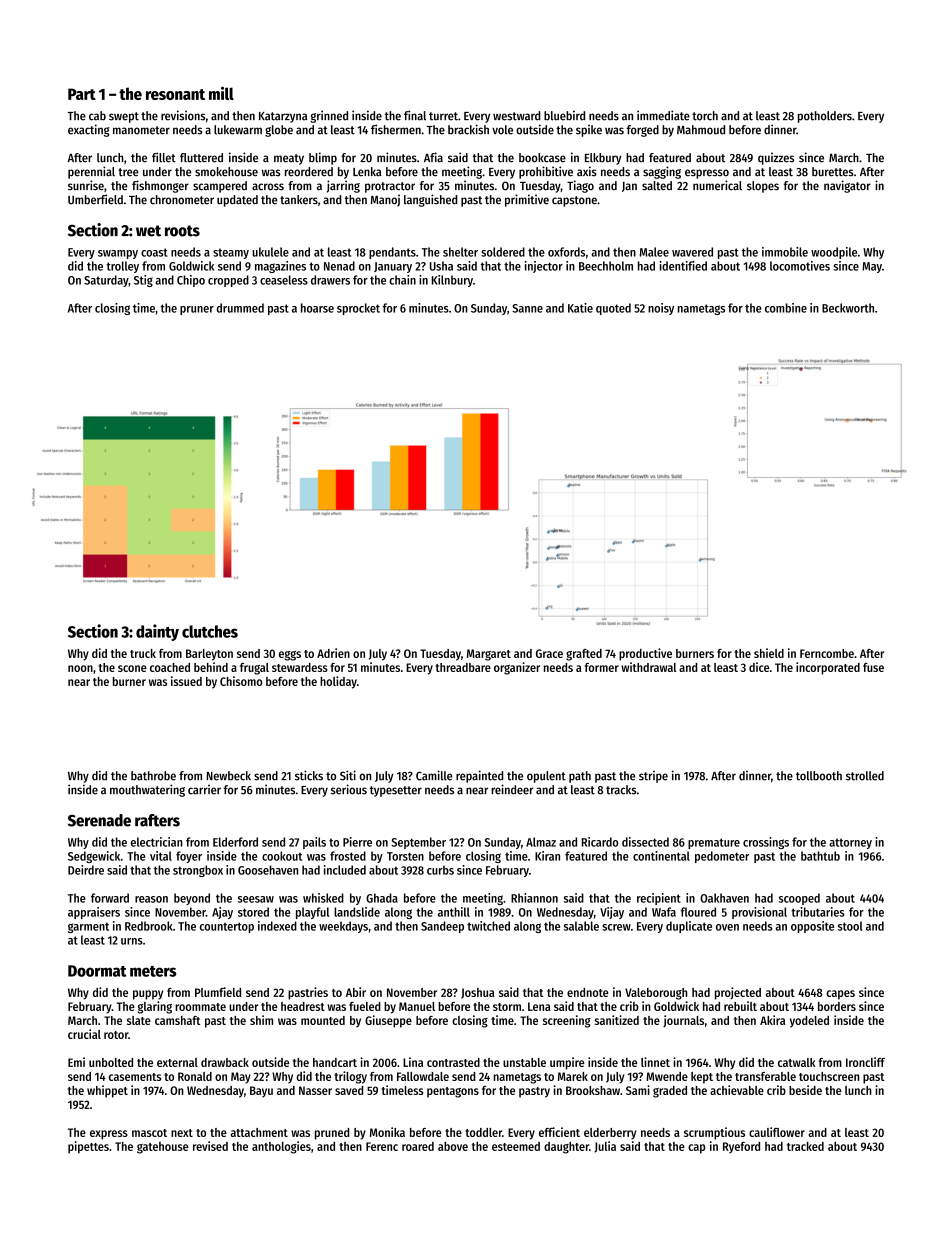  I want to click on clutches, so click(210, 631).
